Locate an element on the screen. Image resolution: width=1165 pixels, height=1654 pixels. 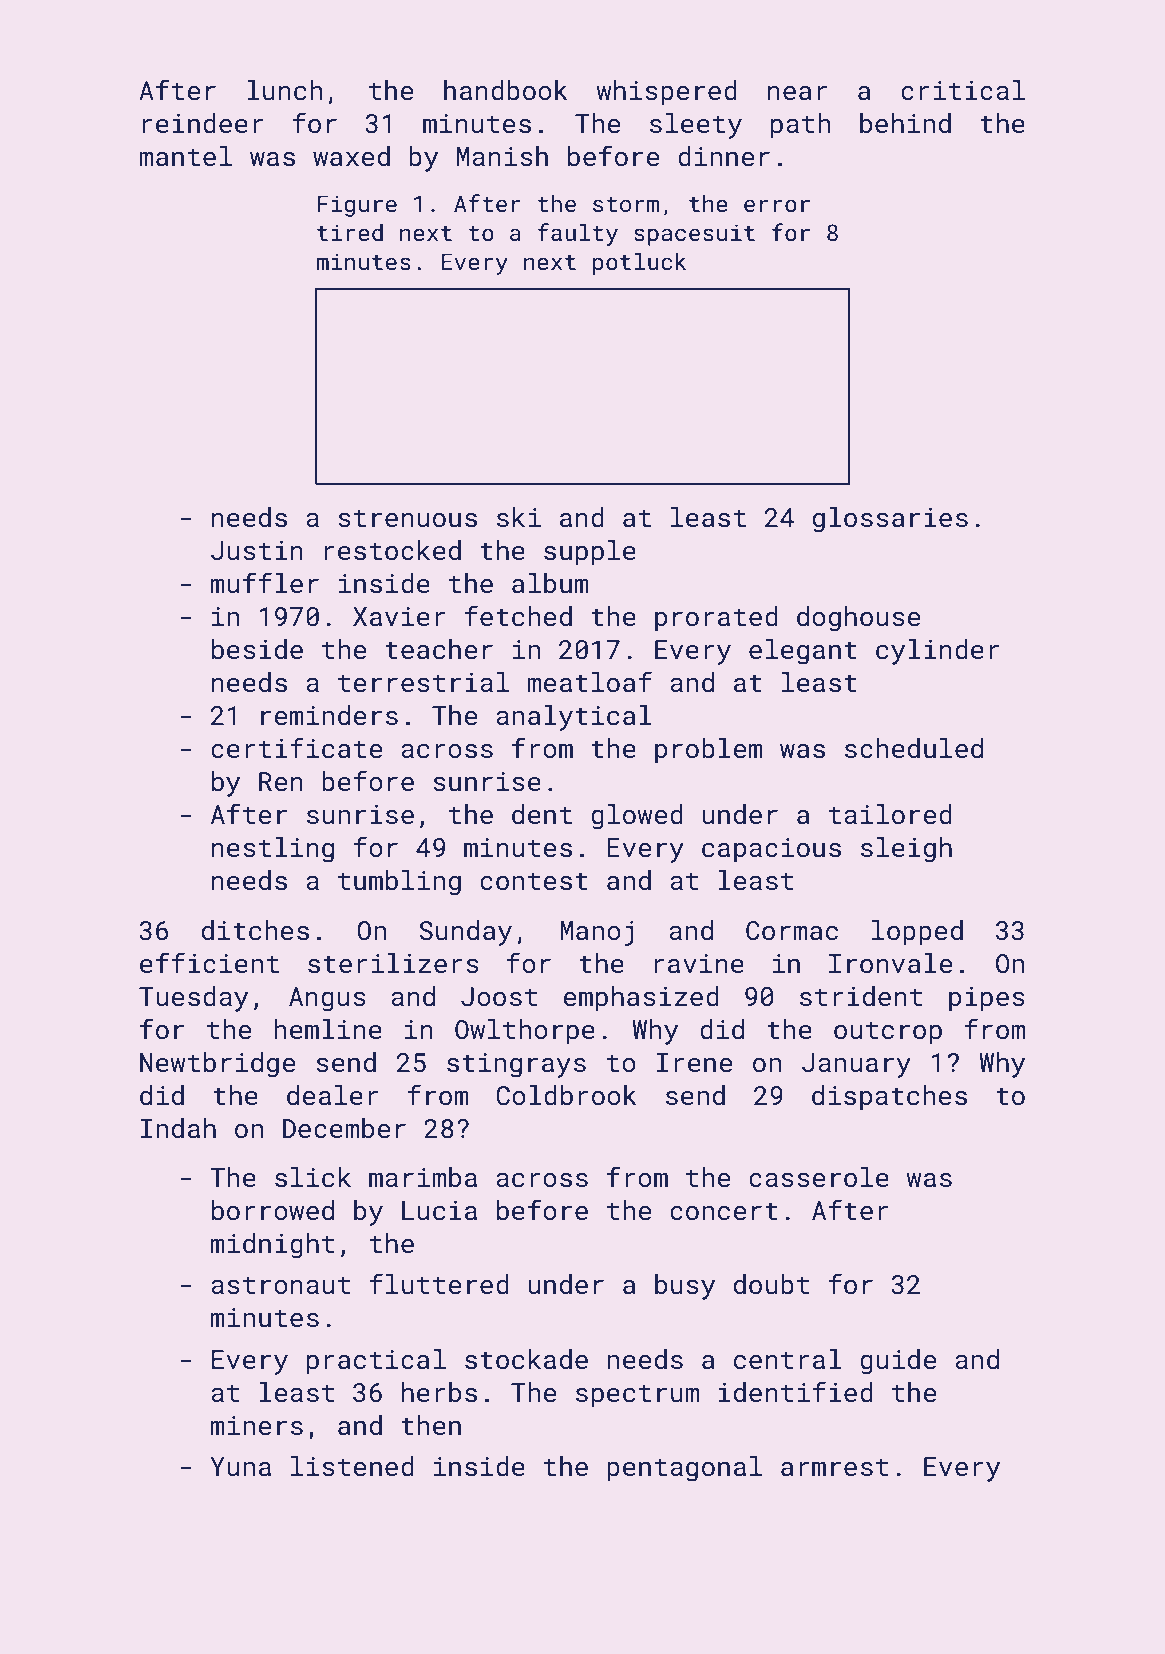
handbook is located at coordinates (506, 90).
